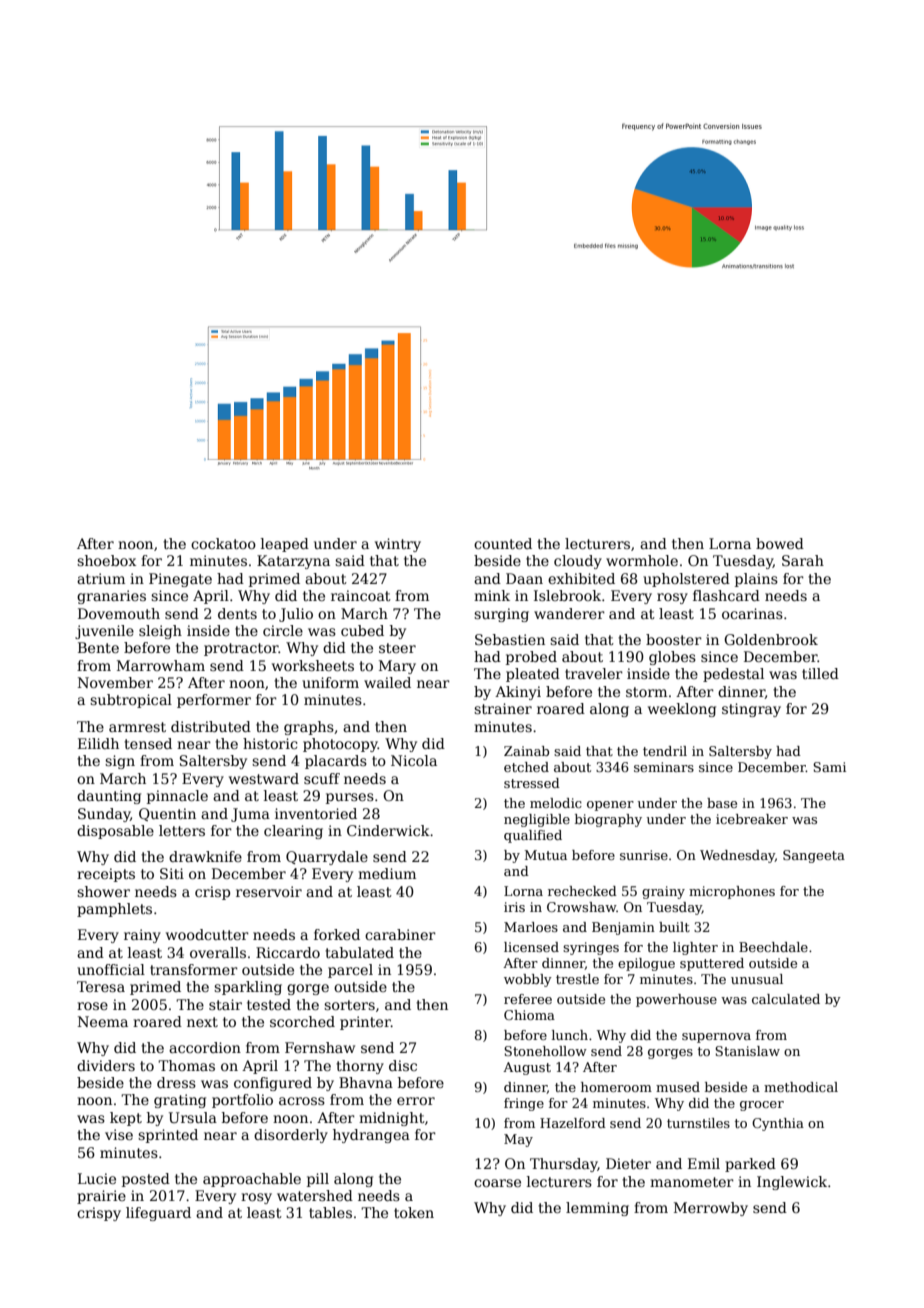  What do you see at coordinates (293, 562) in the screenshot?
I see `Katarzyna` at bounding box center [293, 562].
